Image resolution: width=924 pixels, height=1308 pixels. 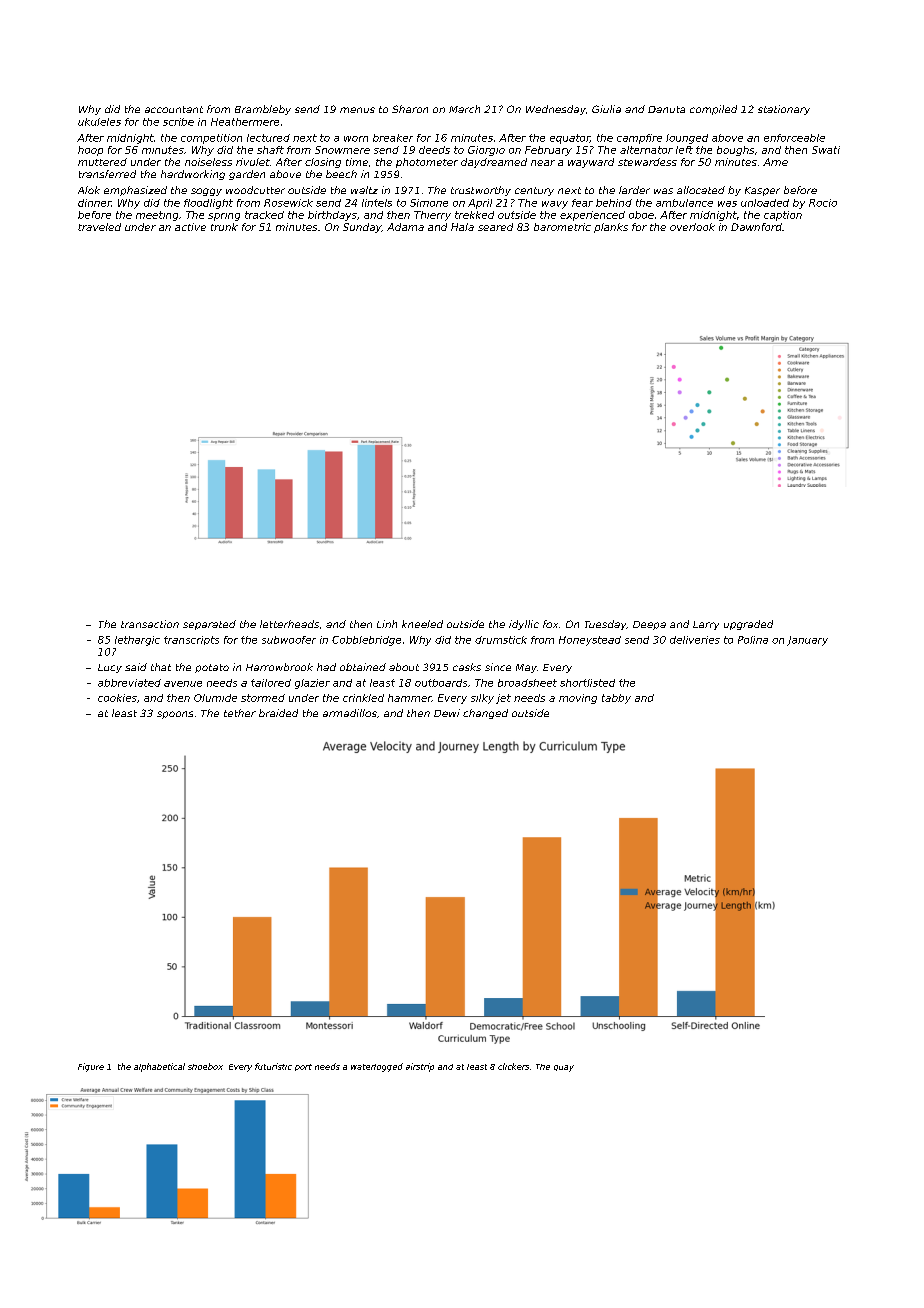 I want to click on accountant, so click(x=174, y=109).
